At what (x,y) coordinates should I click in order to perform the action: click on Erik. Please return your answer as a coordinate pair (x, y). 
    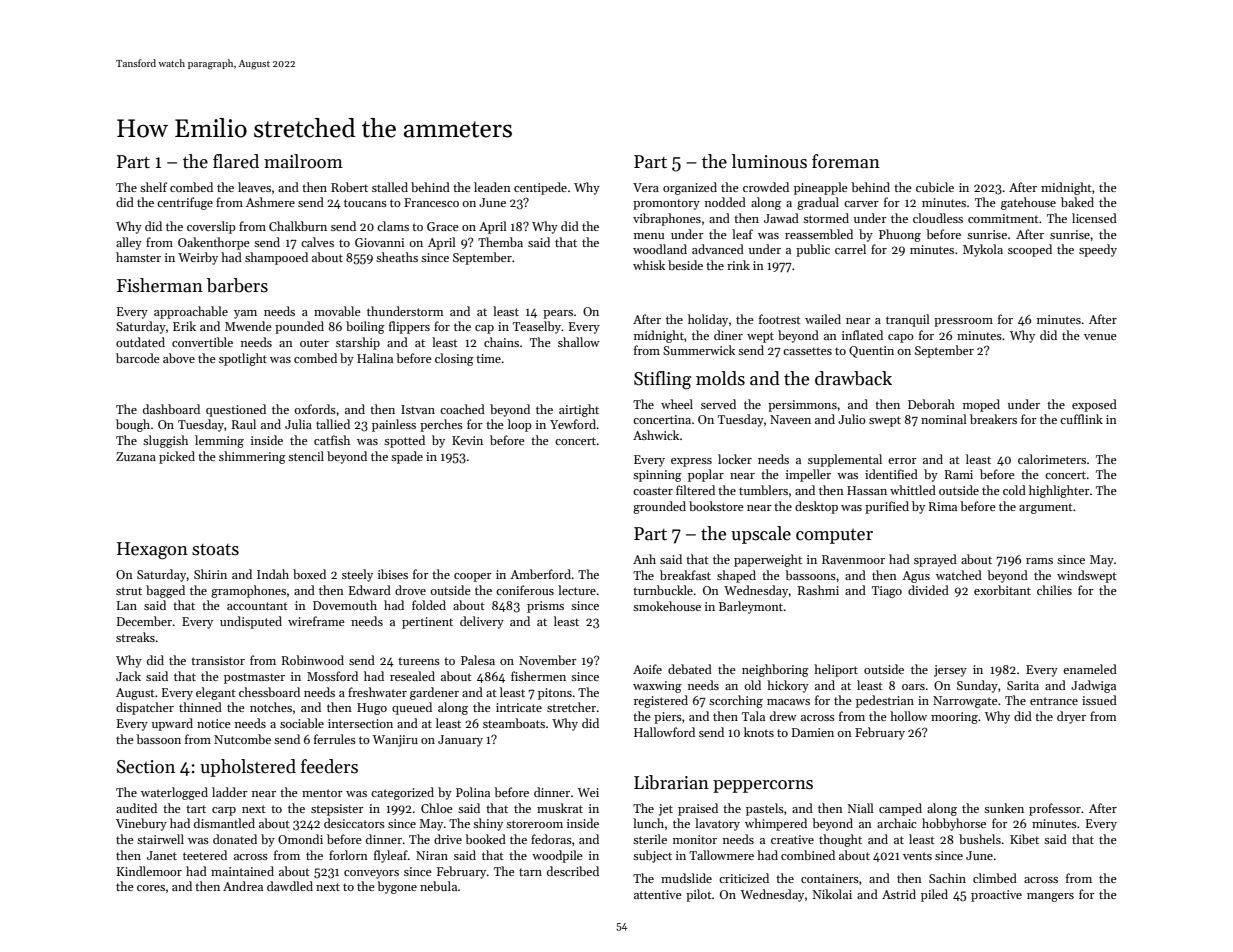
    Looking at the image, I should click on (184, 326).
